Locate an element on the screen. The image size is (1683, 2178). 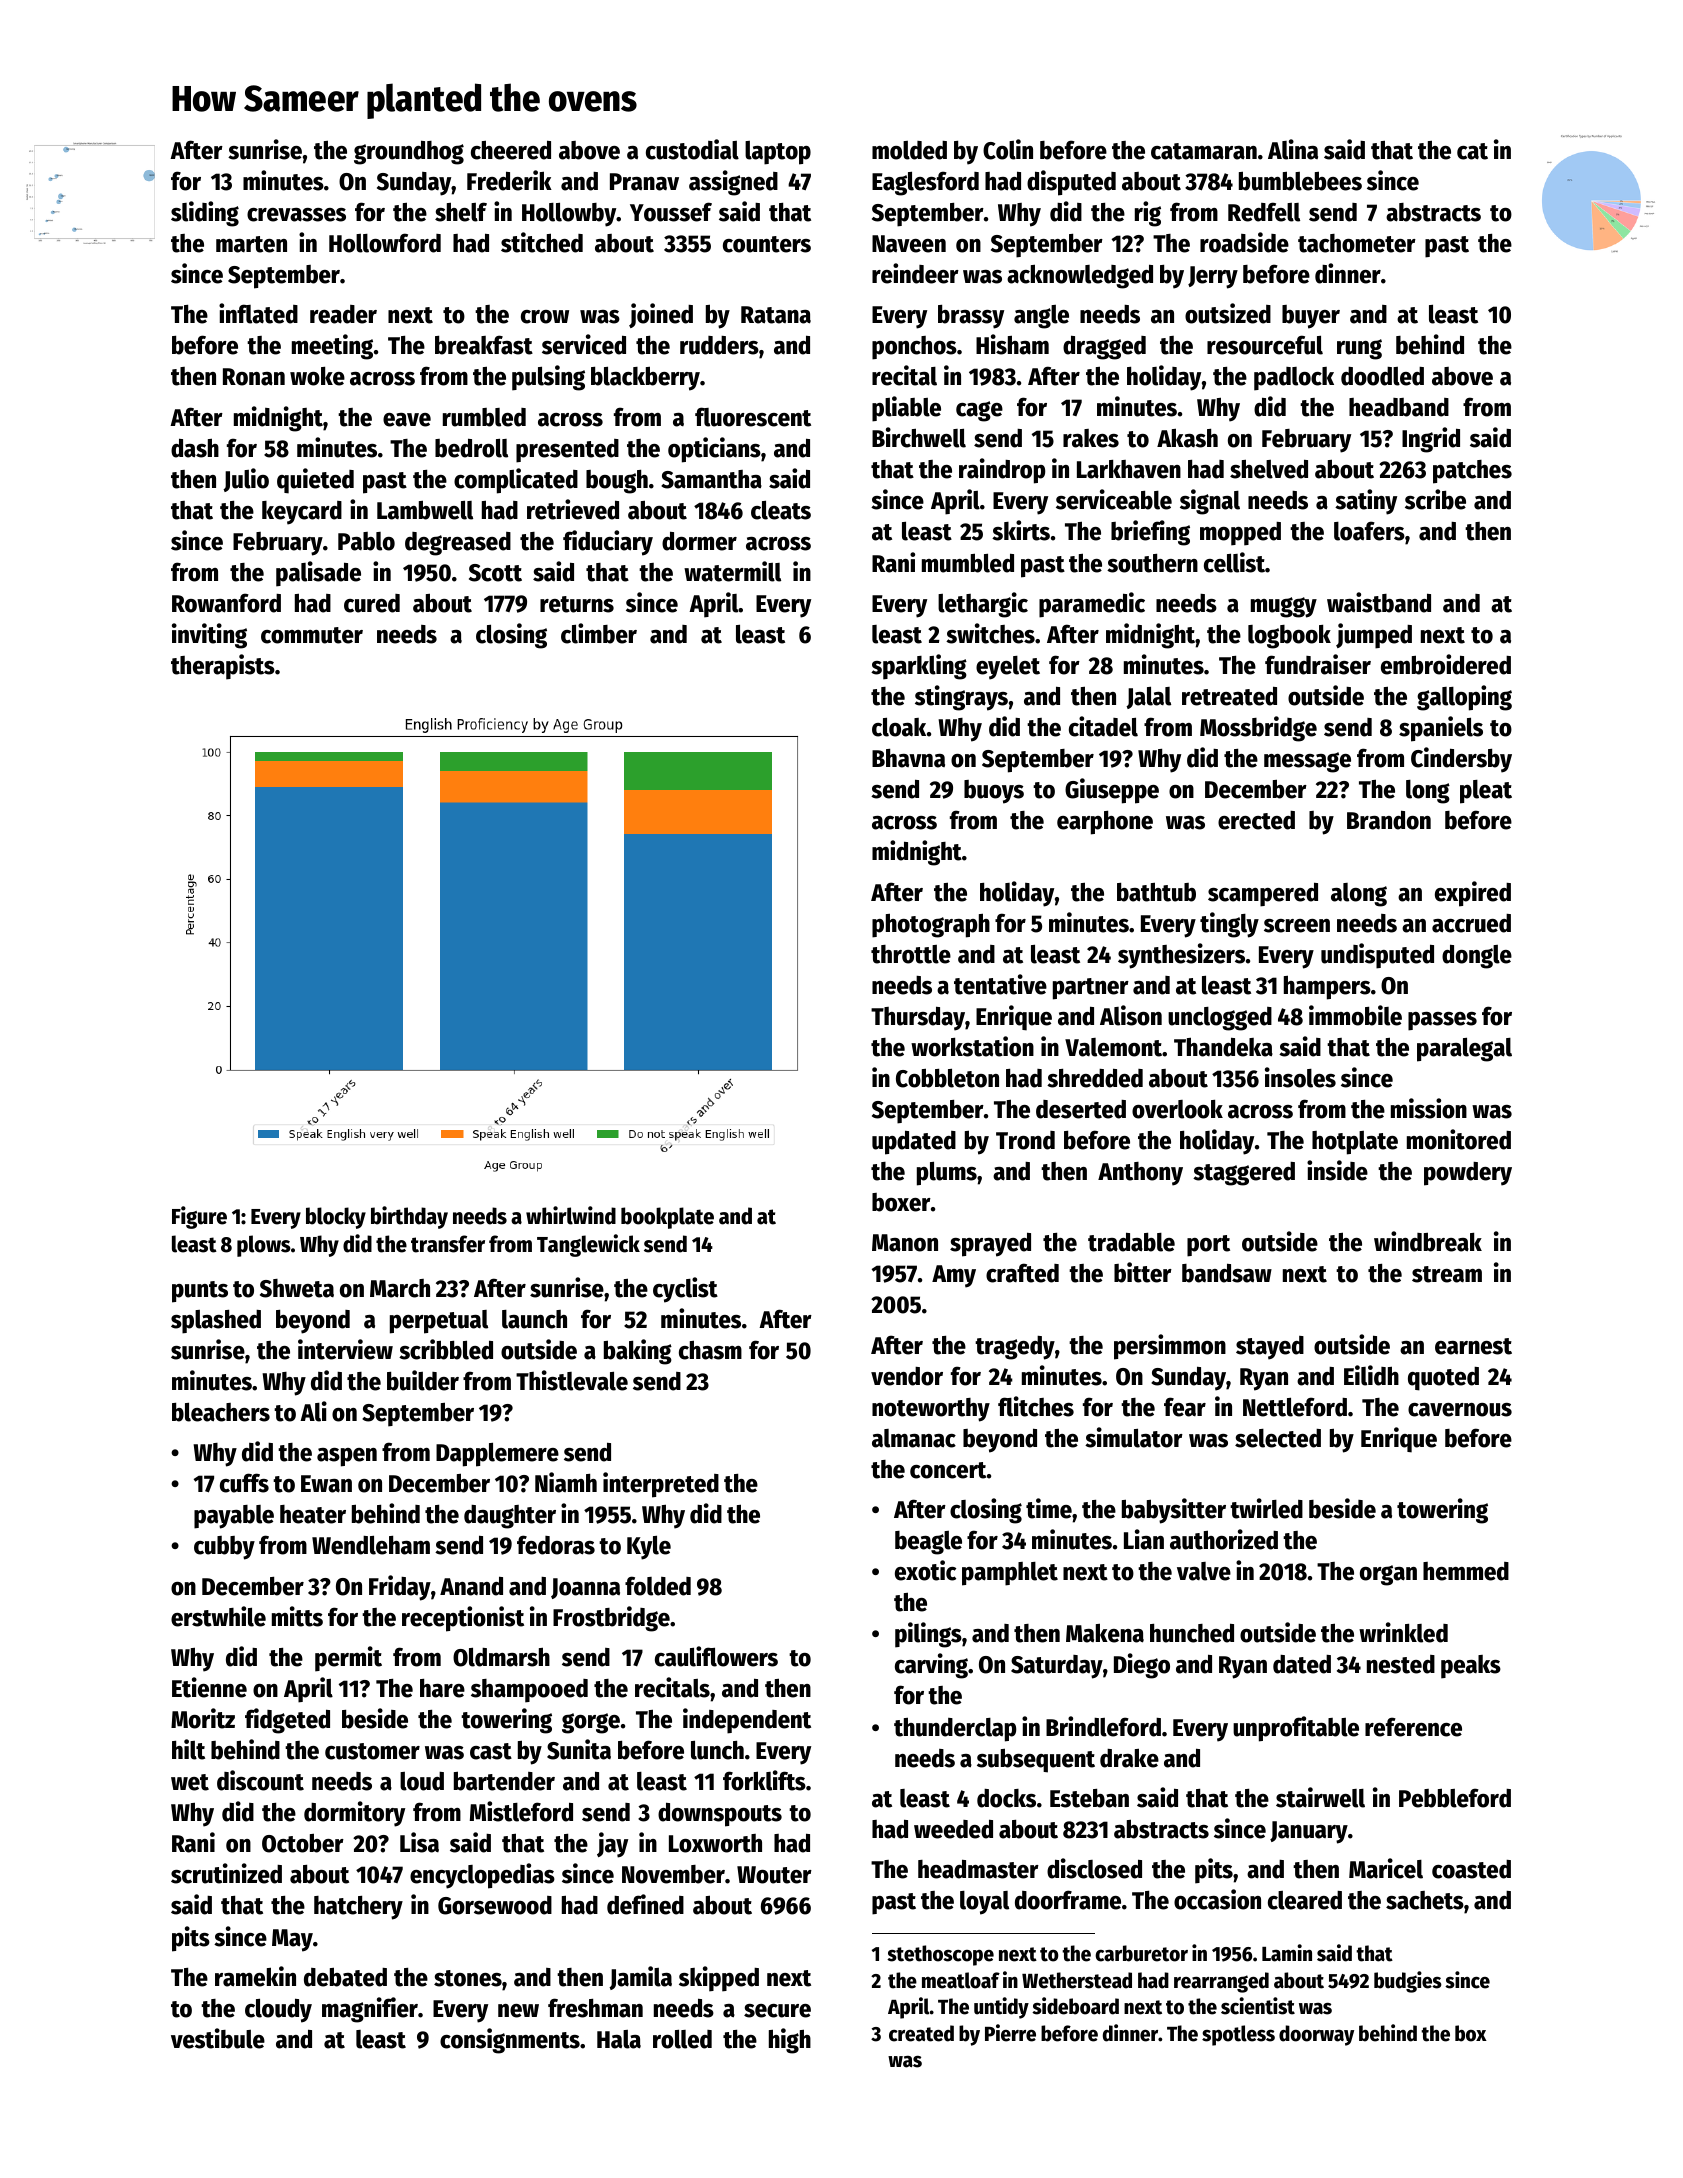
catamaran is located at coordinates (1204, 151).
